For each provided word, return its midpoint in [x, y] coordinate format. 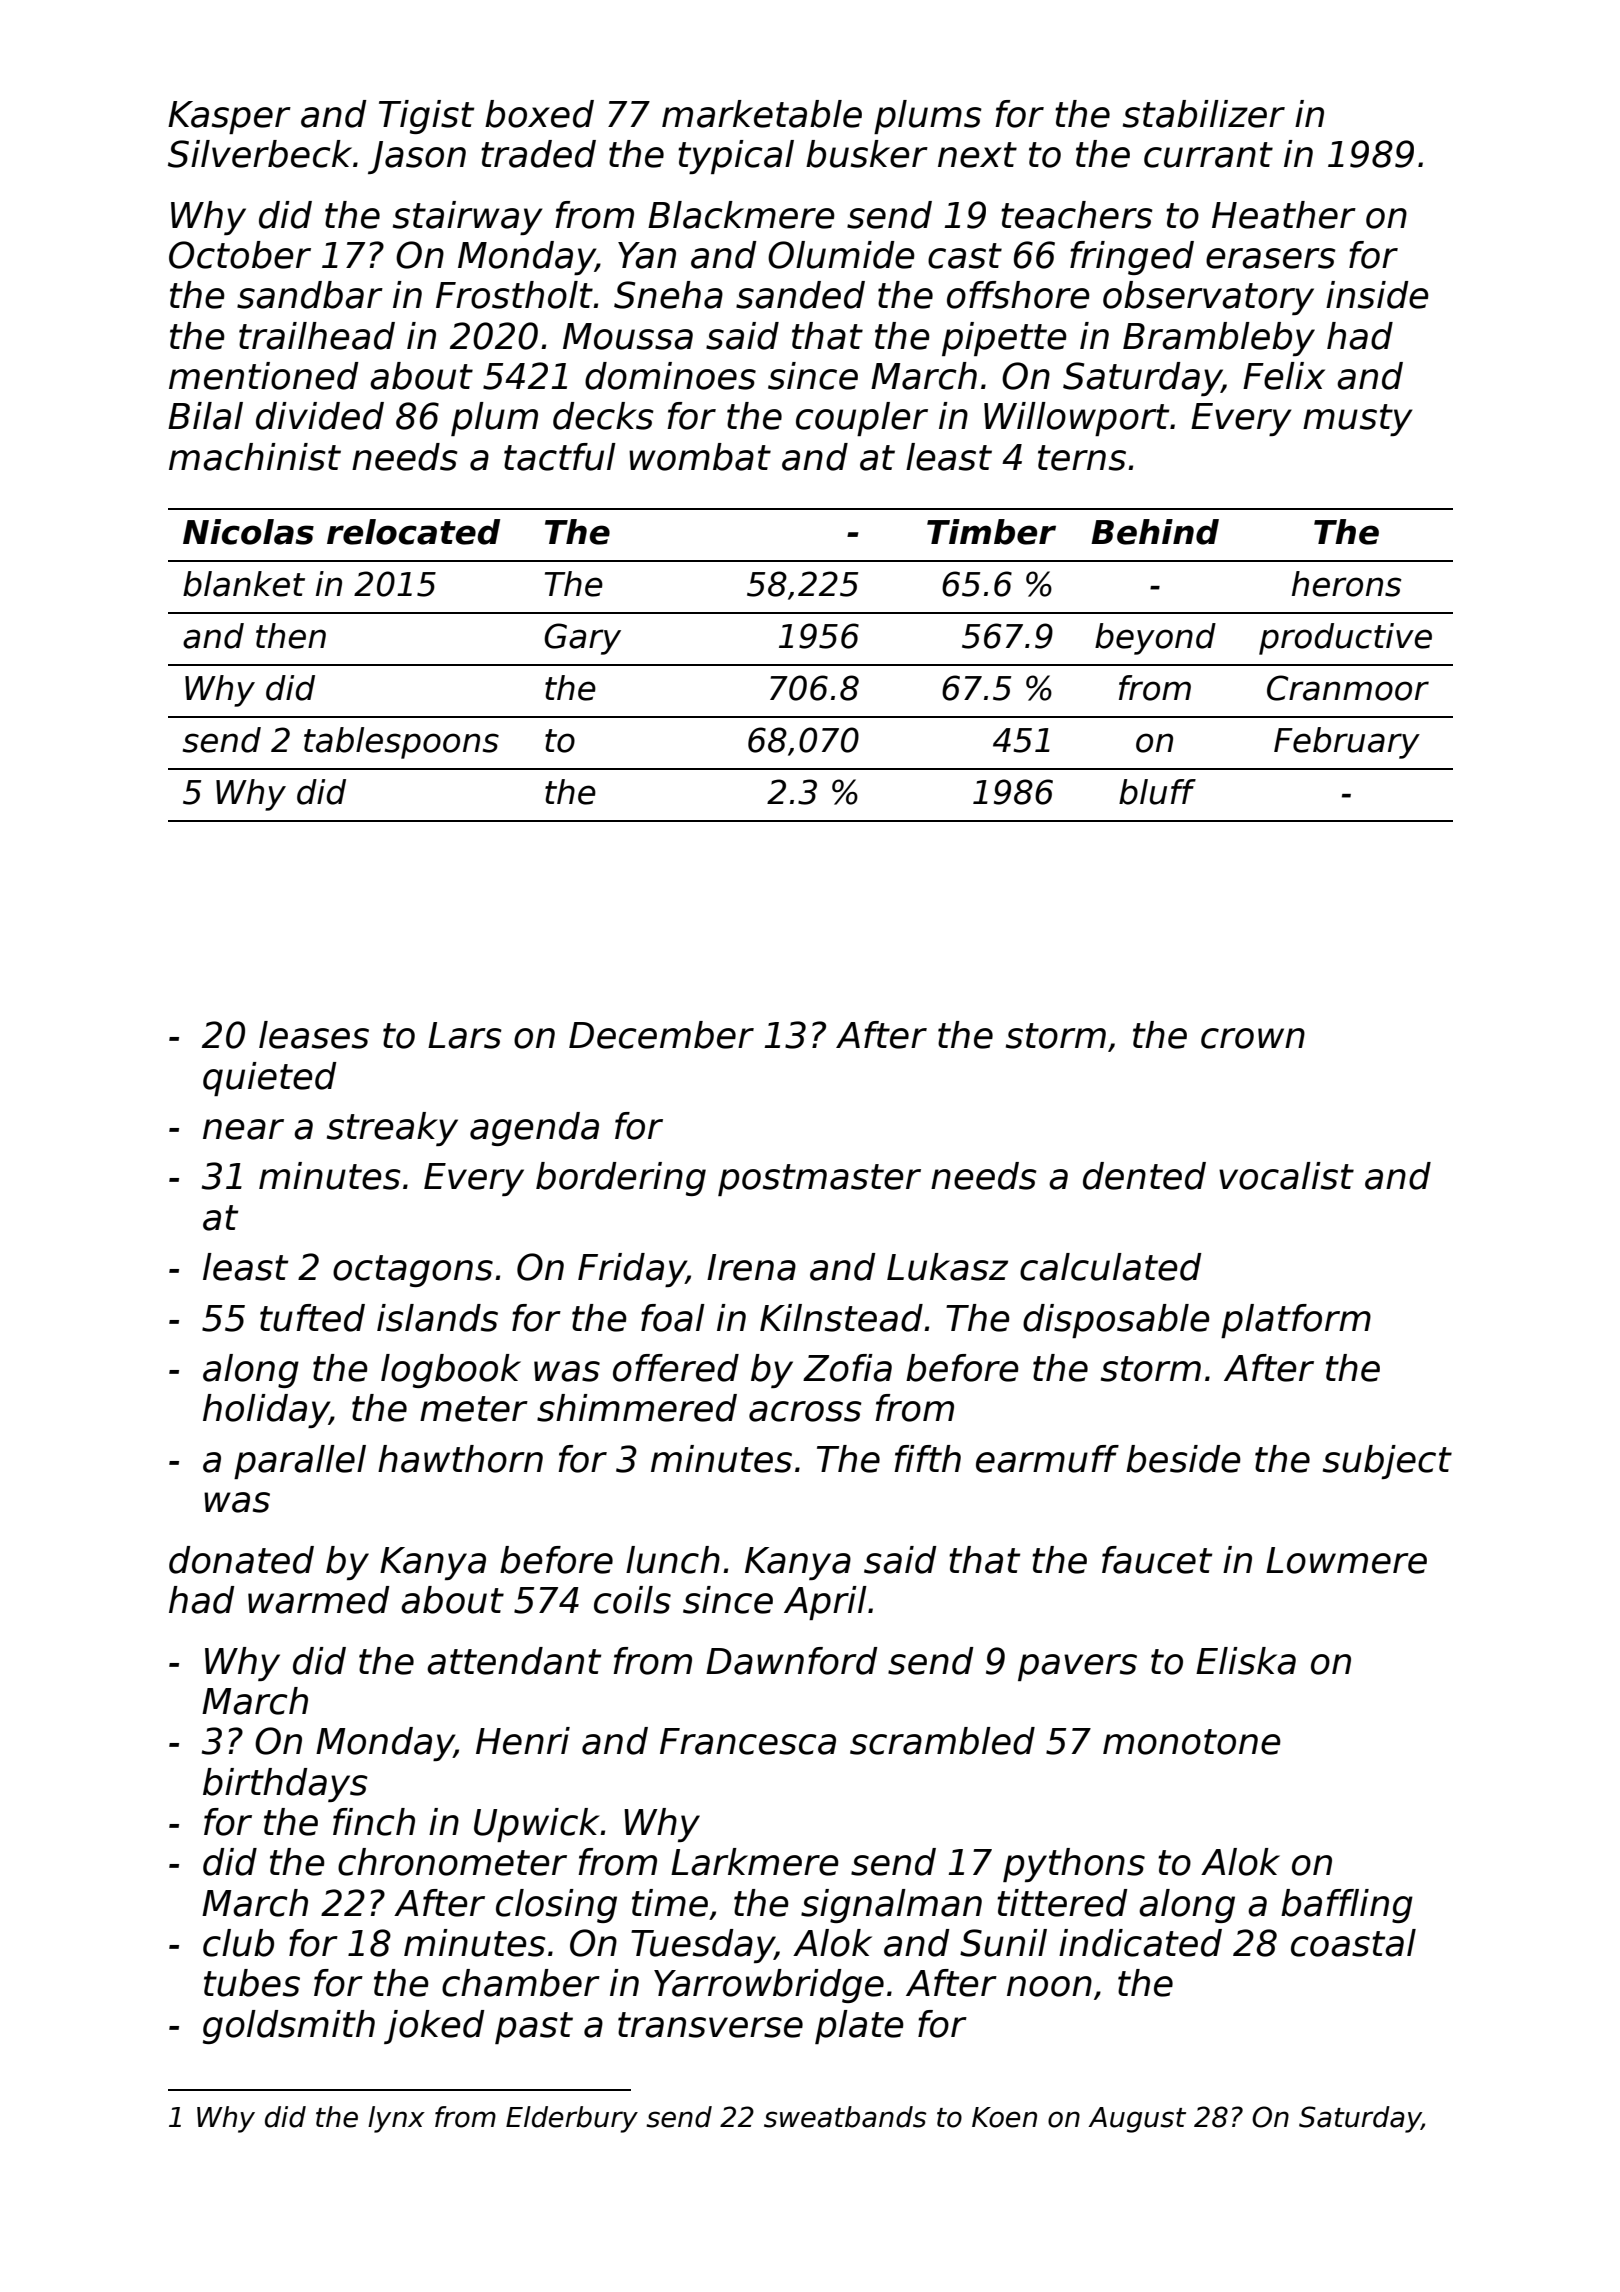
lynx [396, 2119]
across [805, 1411]
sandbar [310, 295]
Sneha [668, 295]
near [243, 1129]
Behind [1155, 532]
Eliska [1246, 1661]
